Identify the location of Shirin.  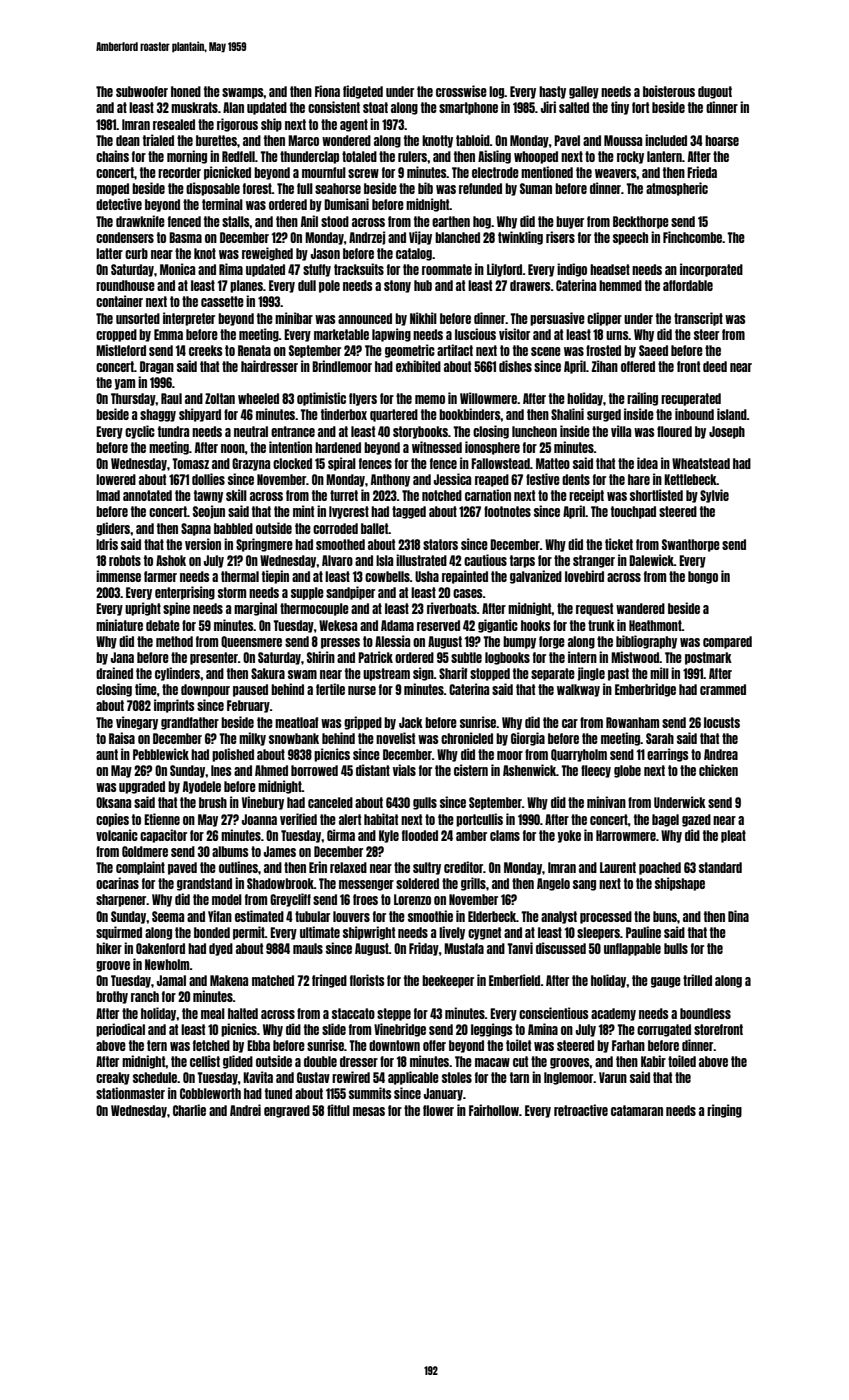
(321, 657).
